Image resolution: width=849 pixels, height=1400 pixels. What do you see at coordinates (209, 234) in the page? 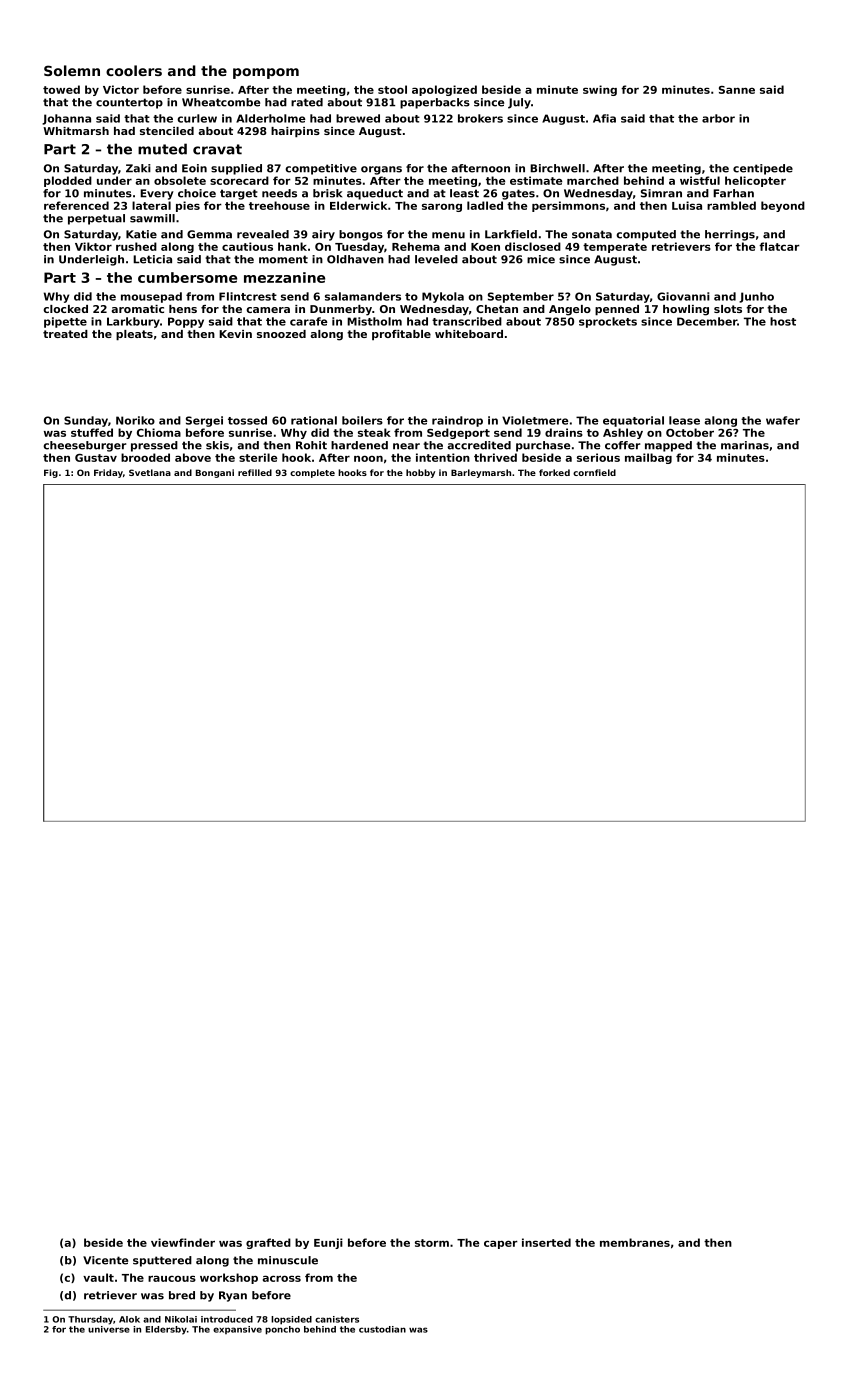
I see `Gemma` at bounding box center [209, 234].
